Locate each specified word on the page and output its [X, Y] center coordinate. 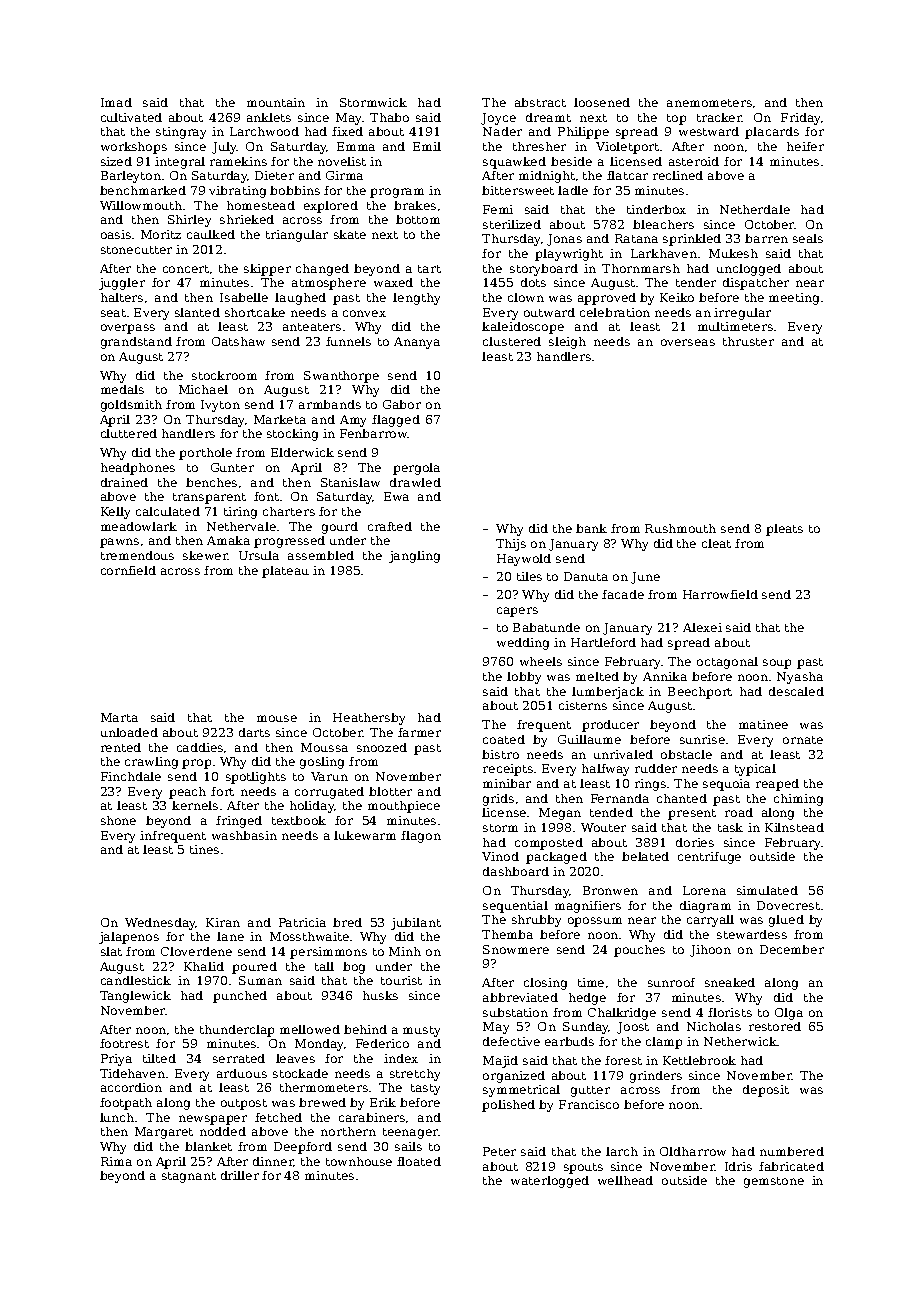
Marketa [280, 419]
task [730, 827]
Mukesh [733, 253]
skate [350, 234]
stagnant [189, 1177]
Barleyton [131, 177]
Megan [560, 814]
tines [204, 849]
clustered [512, 341]
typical [755, 770]
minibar [507, 783]
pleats [784, 530]
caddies [200, 747]
